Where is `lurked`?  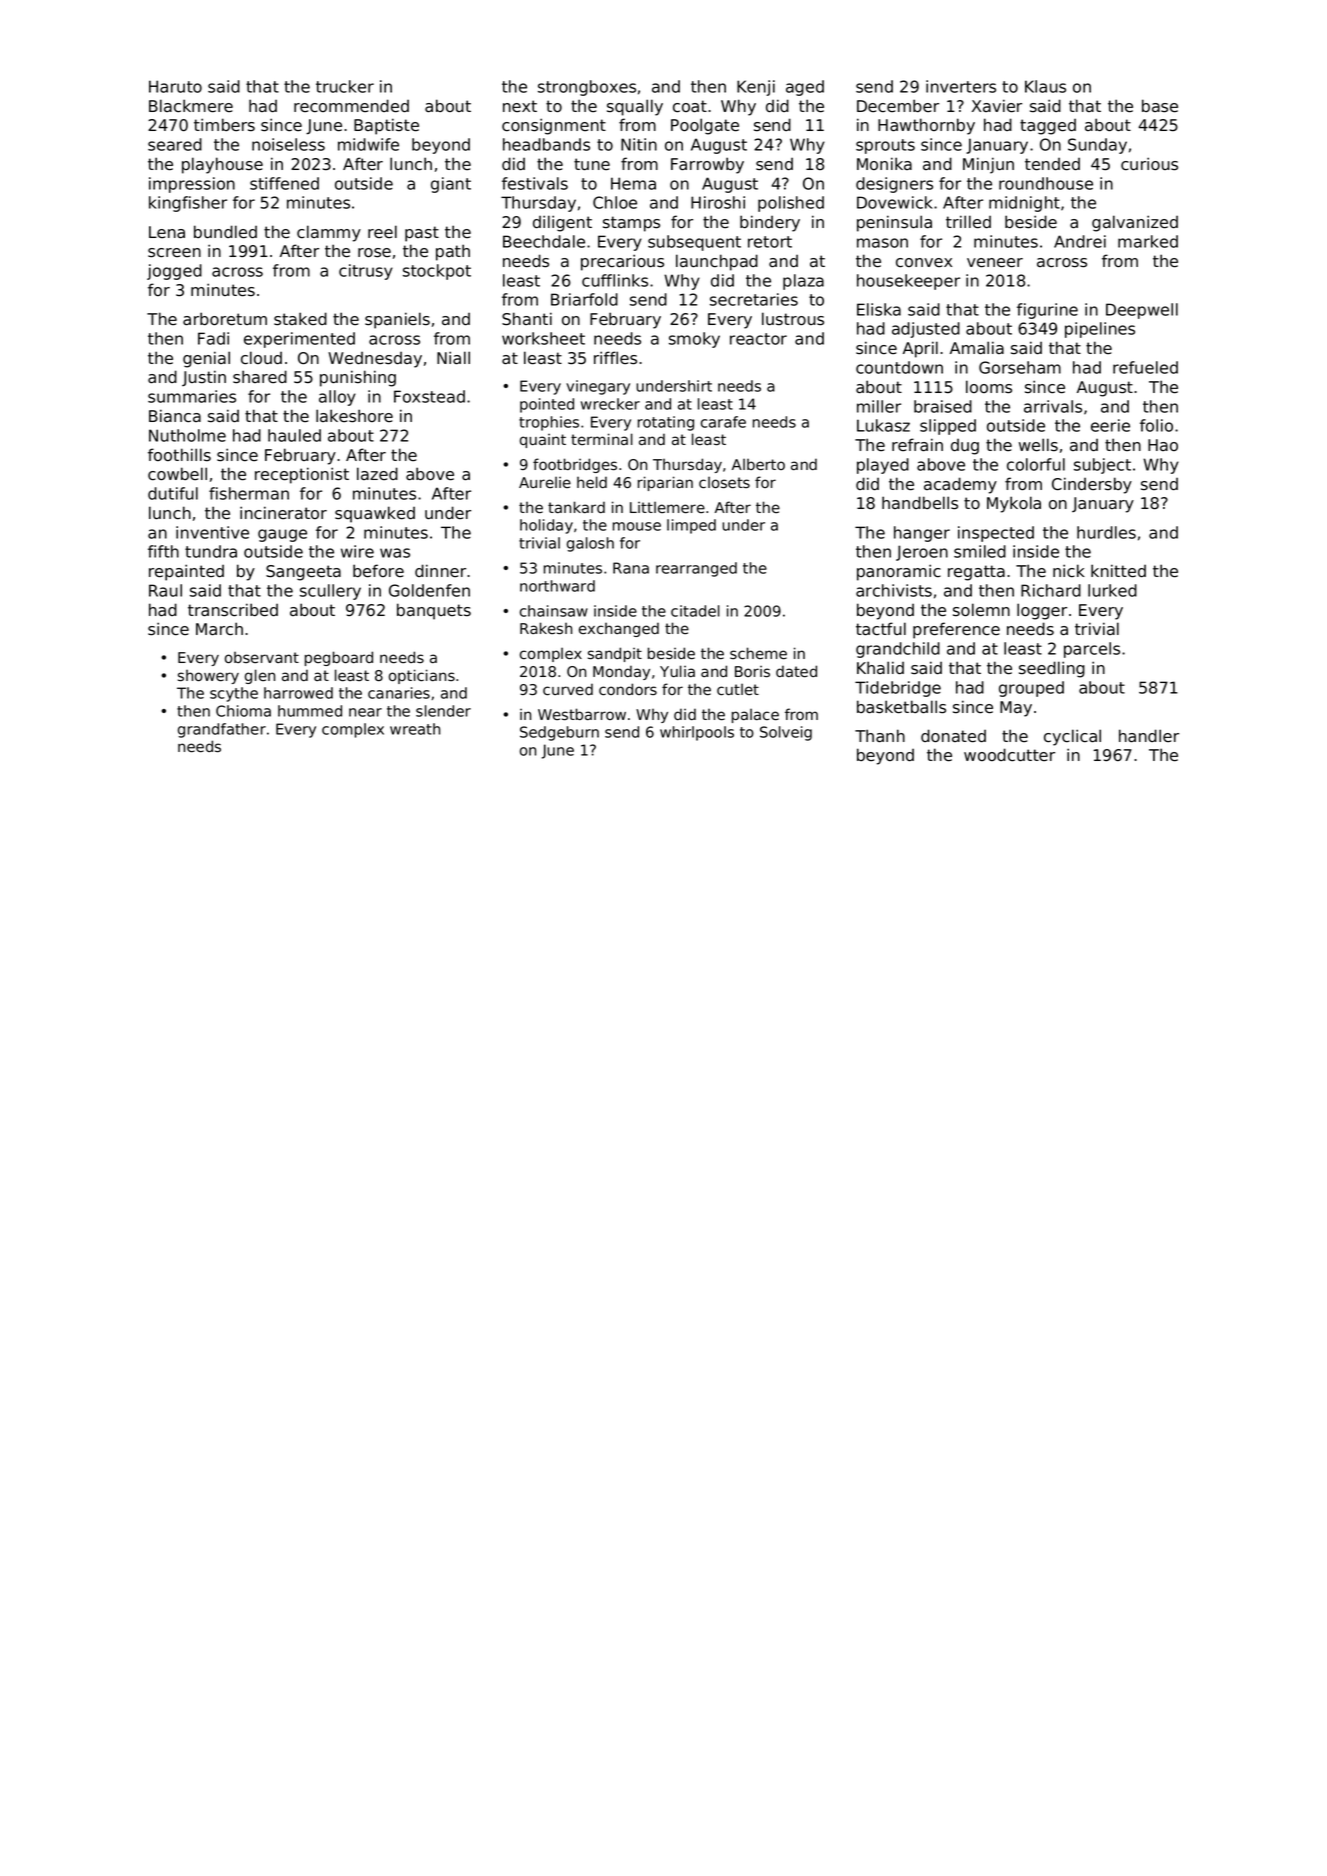
lurked is located at coordinates (1112, 590).
